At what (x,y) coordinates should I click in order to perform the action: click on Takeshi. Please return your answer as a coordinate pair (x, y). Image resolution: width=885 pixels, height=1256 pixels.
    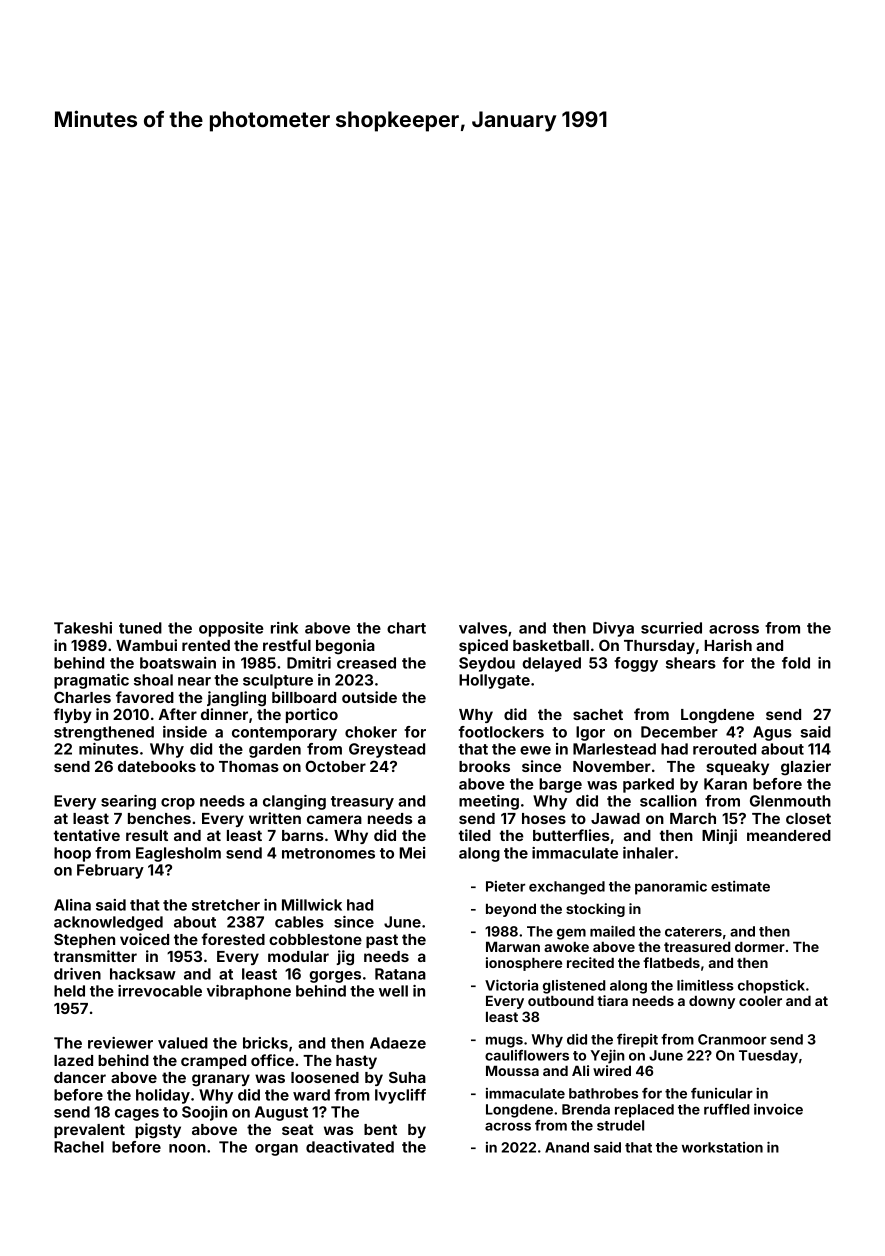
    Looking at the image, I should click on (83, 628).
